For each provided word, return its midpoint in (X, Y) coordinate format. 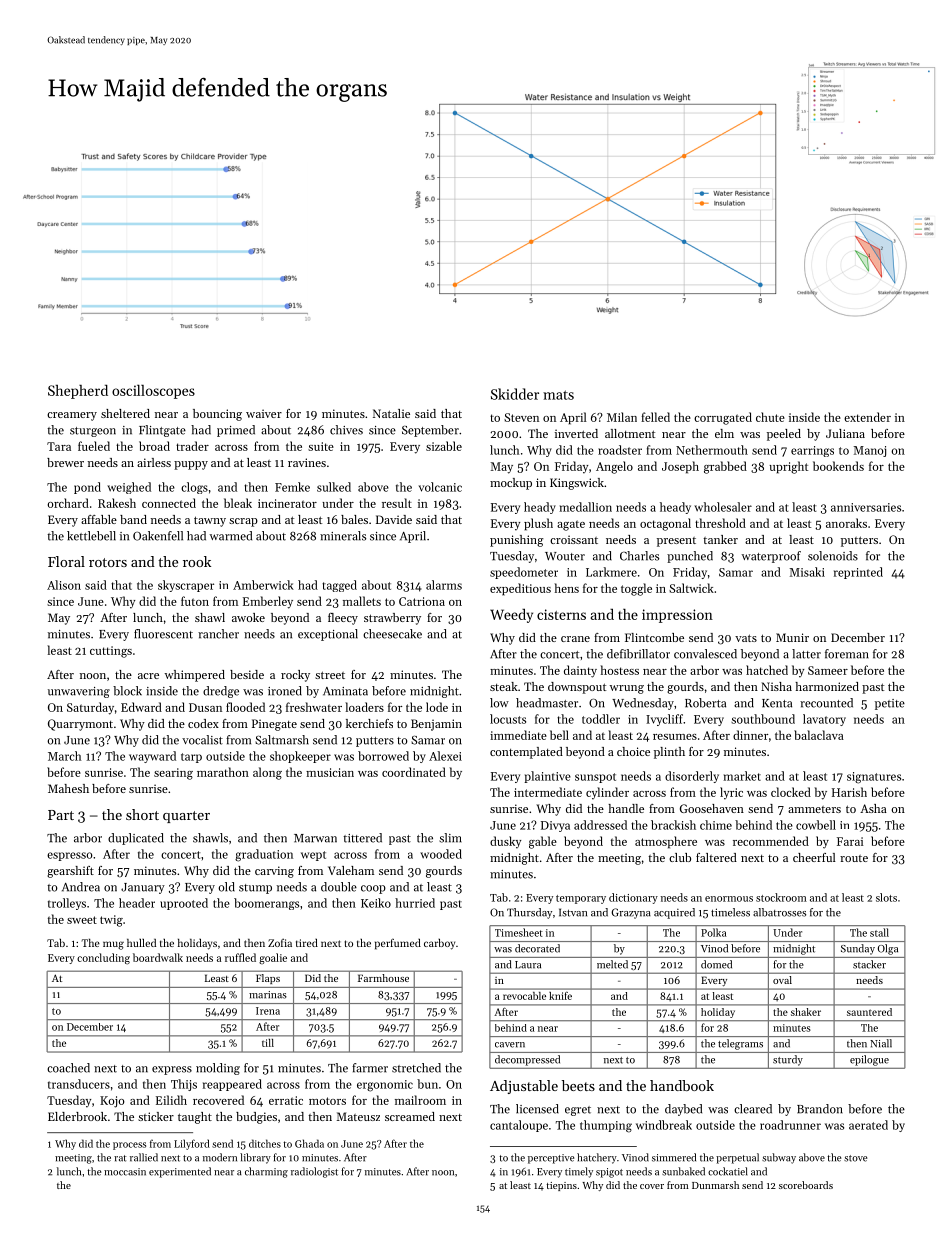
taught (195, 1118)
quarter (186, 817)
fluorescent (163, 634)
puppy (191, 465)
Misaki (807, 572)
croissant (574, 539)
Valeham (351, 870)
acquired (674, 913)
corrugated (723, 418)
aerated (868, 1125)
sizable (444, 446)
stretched (416, 1068)
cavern (510, 1045)
